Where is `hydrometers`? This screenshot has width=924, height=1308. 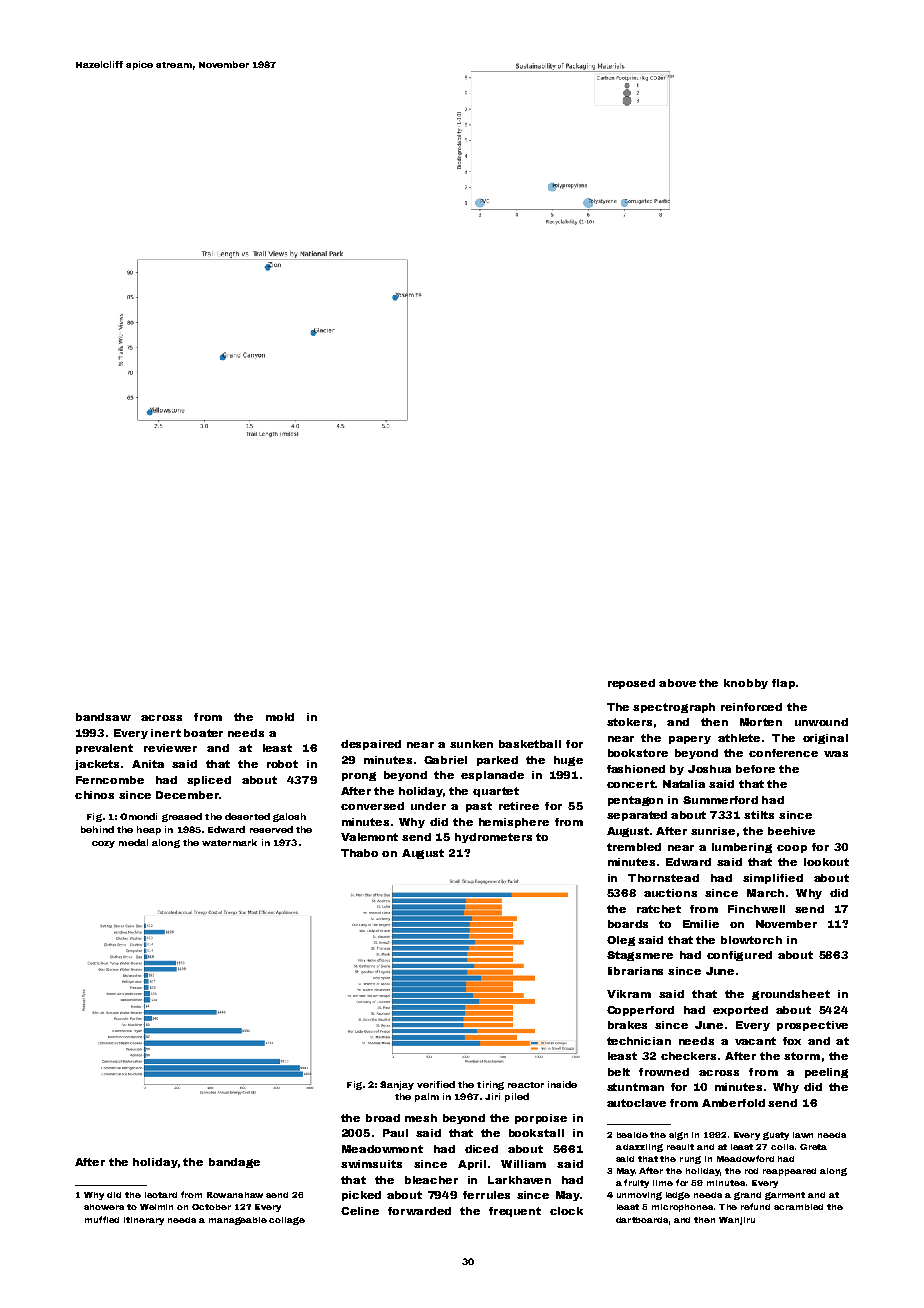 hydrometers is located at coordinates (493, 838).
